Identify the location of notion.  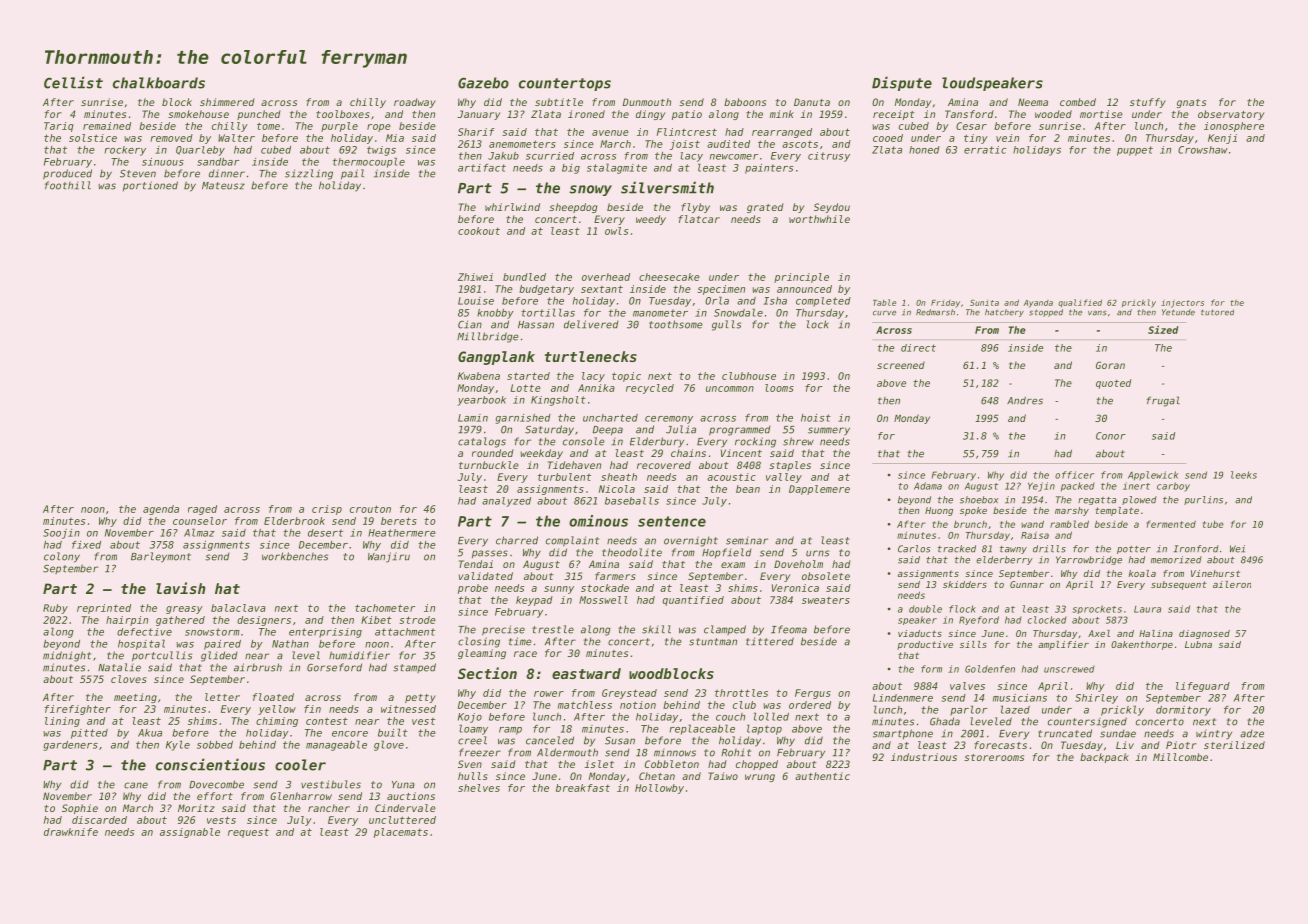
(638, 705).
